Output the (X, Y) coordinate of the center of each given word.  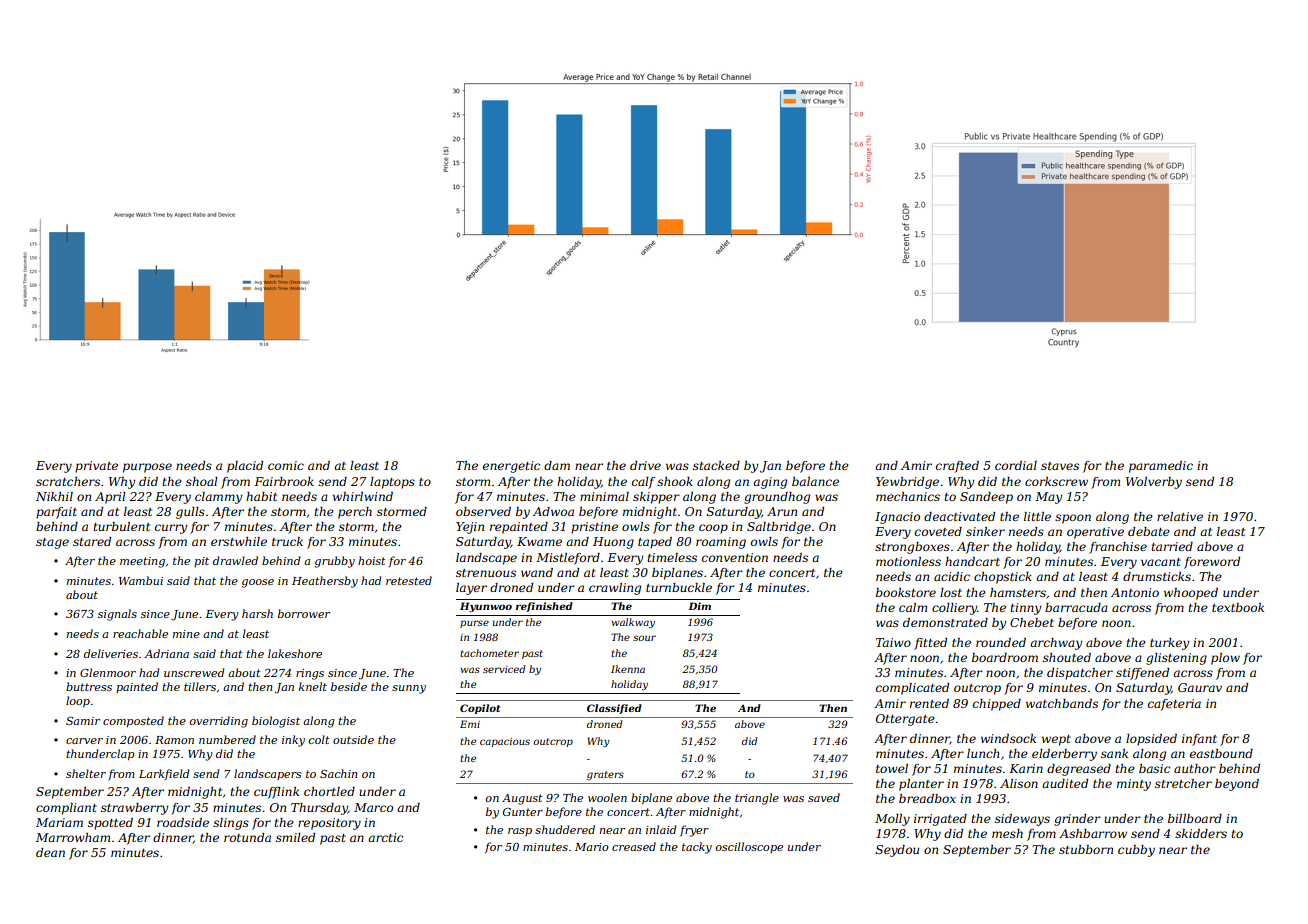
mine (186, 634)
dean (50, 852)
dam (557, 465)
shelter (86, 773)
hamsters (1018, 592)
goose (257, 583)
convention (735, 557)
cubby (1136, 851)
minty (1134, 785)
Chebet (1032, 622)
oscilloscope (749, 847)
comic (286, 465)
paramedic (1161, 467)
